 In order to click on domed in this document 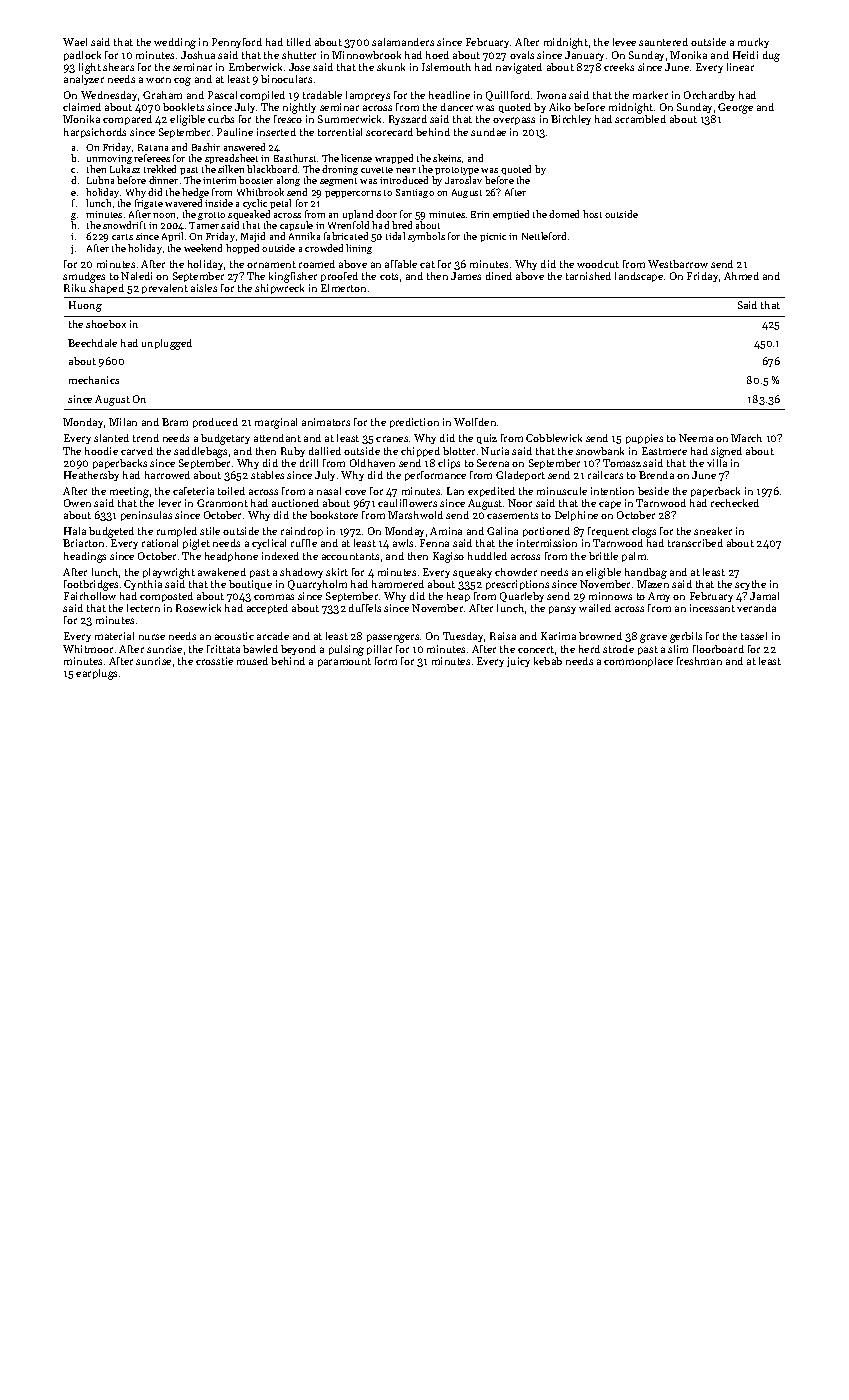, I will do `click(564, 214)`.
